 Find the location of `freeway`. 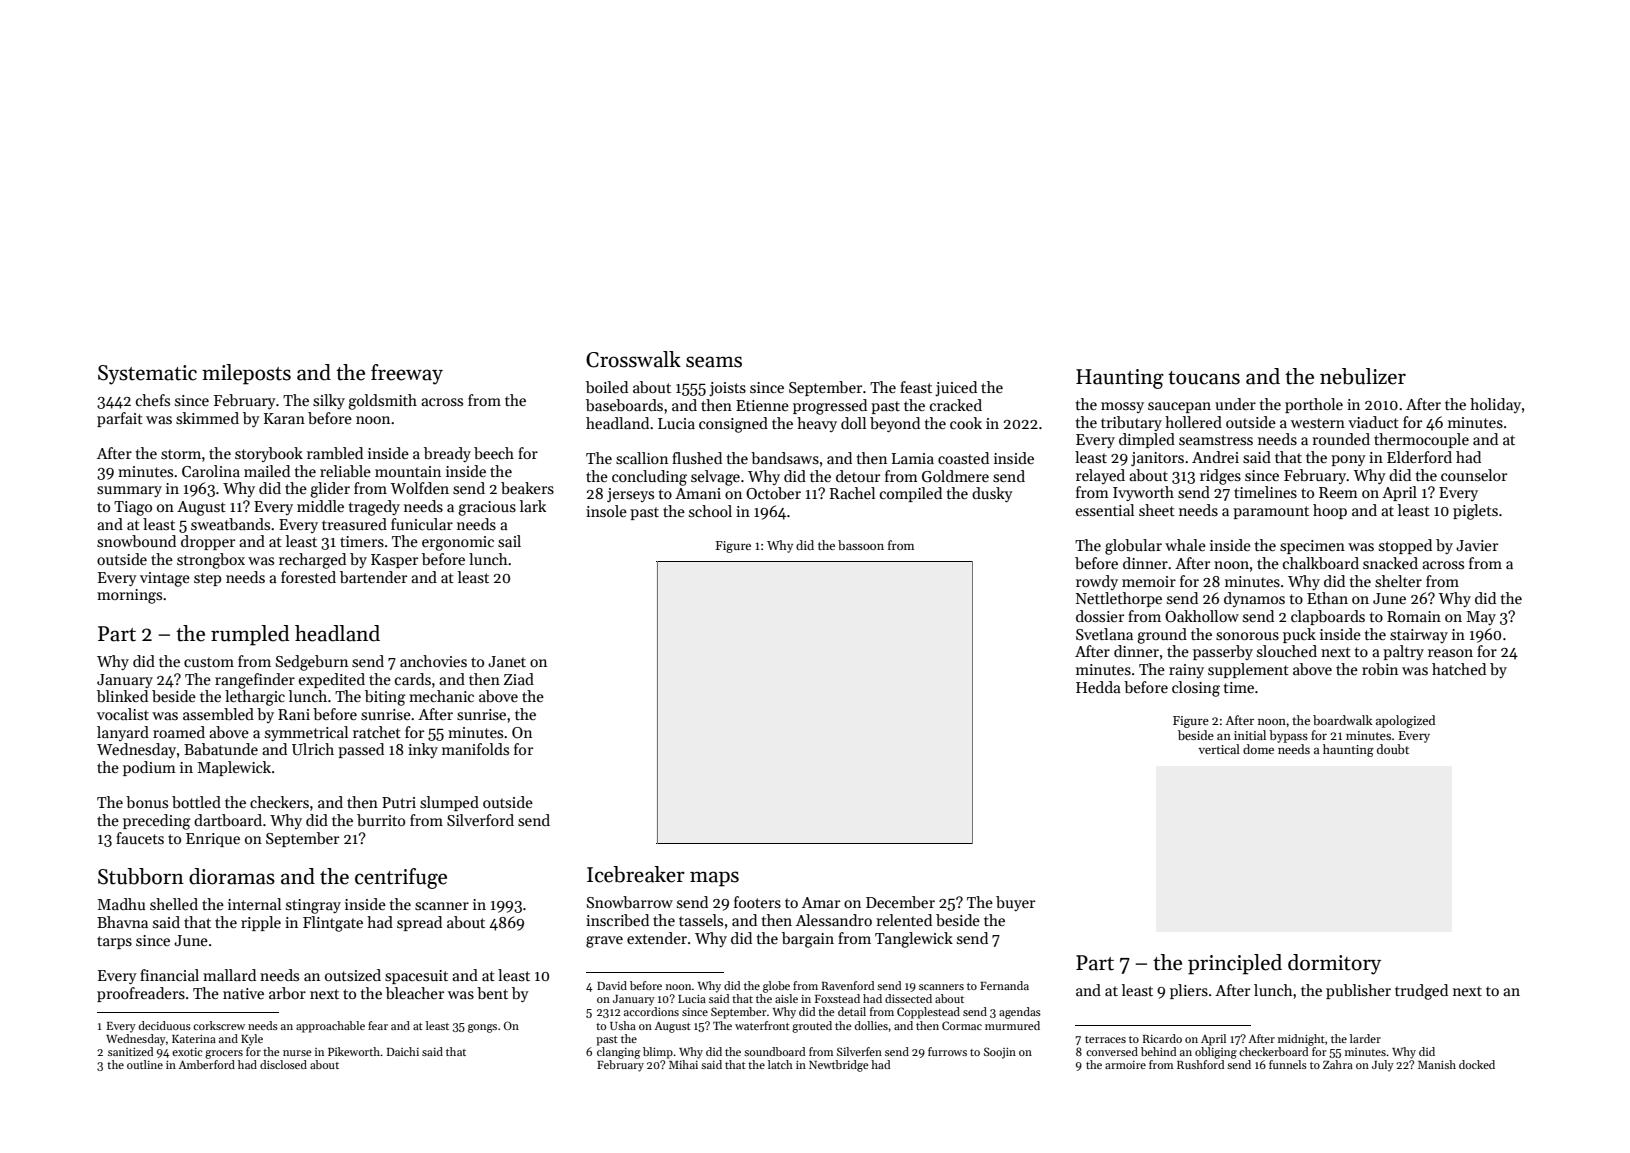

freeway is located at coordinates (407, 374).
